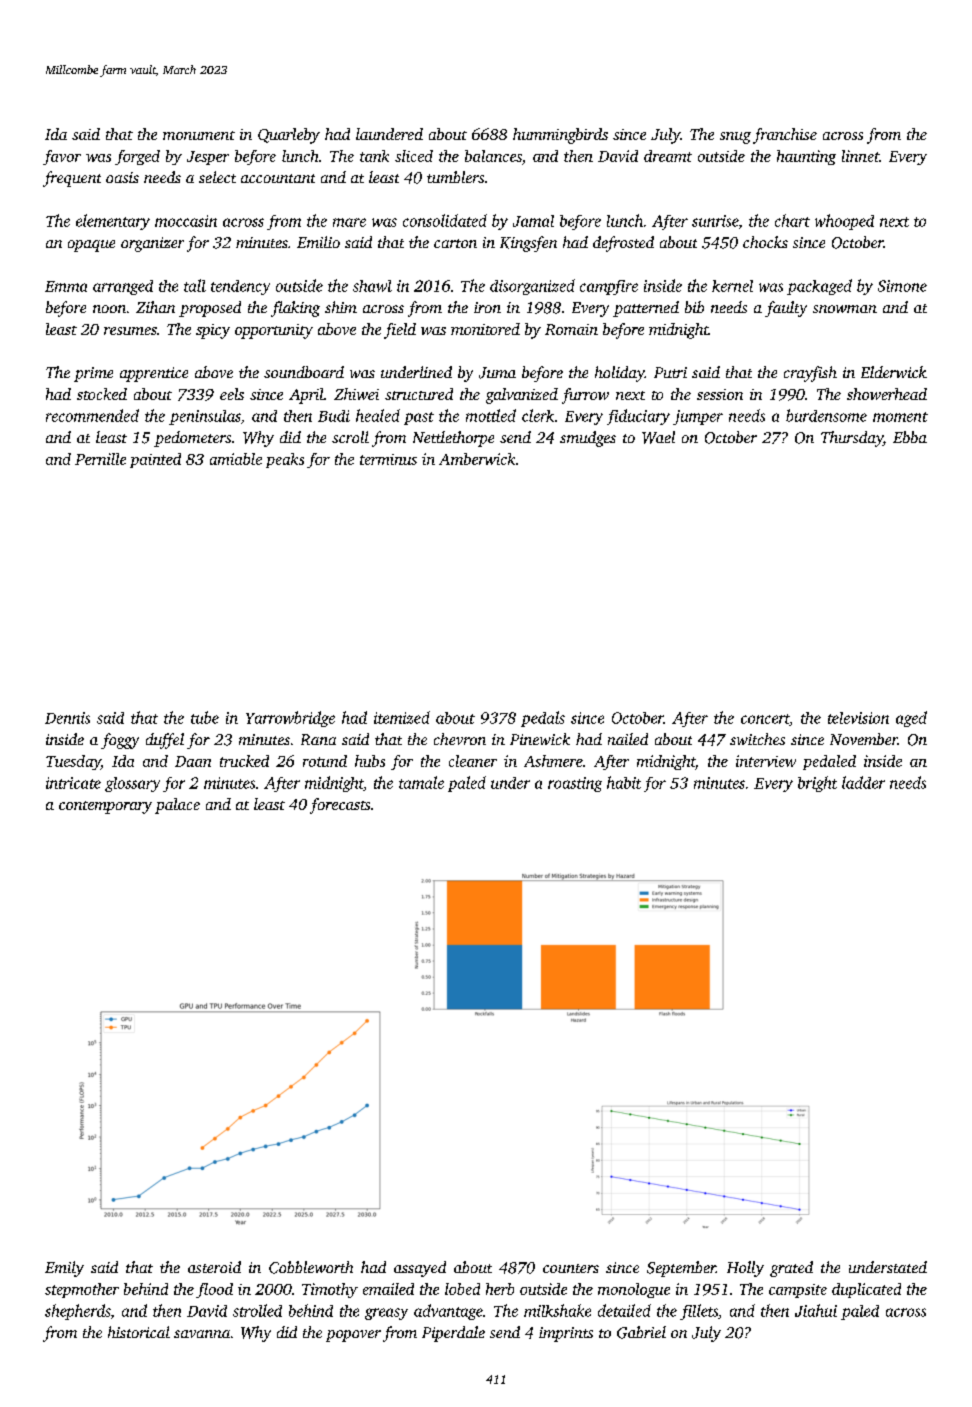 This image has width=972, height=1407. Describe the element at coordinates (894, 372) in the image. I see `Elderwick` at that location.
